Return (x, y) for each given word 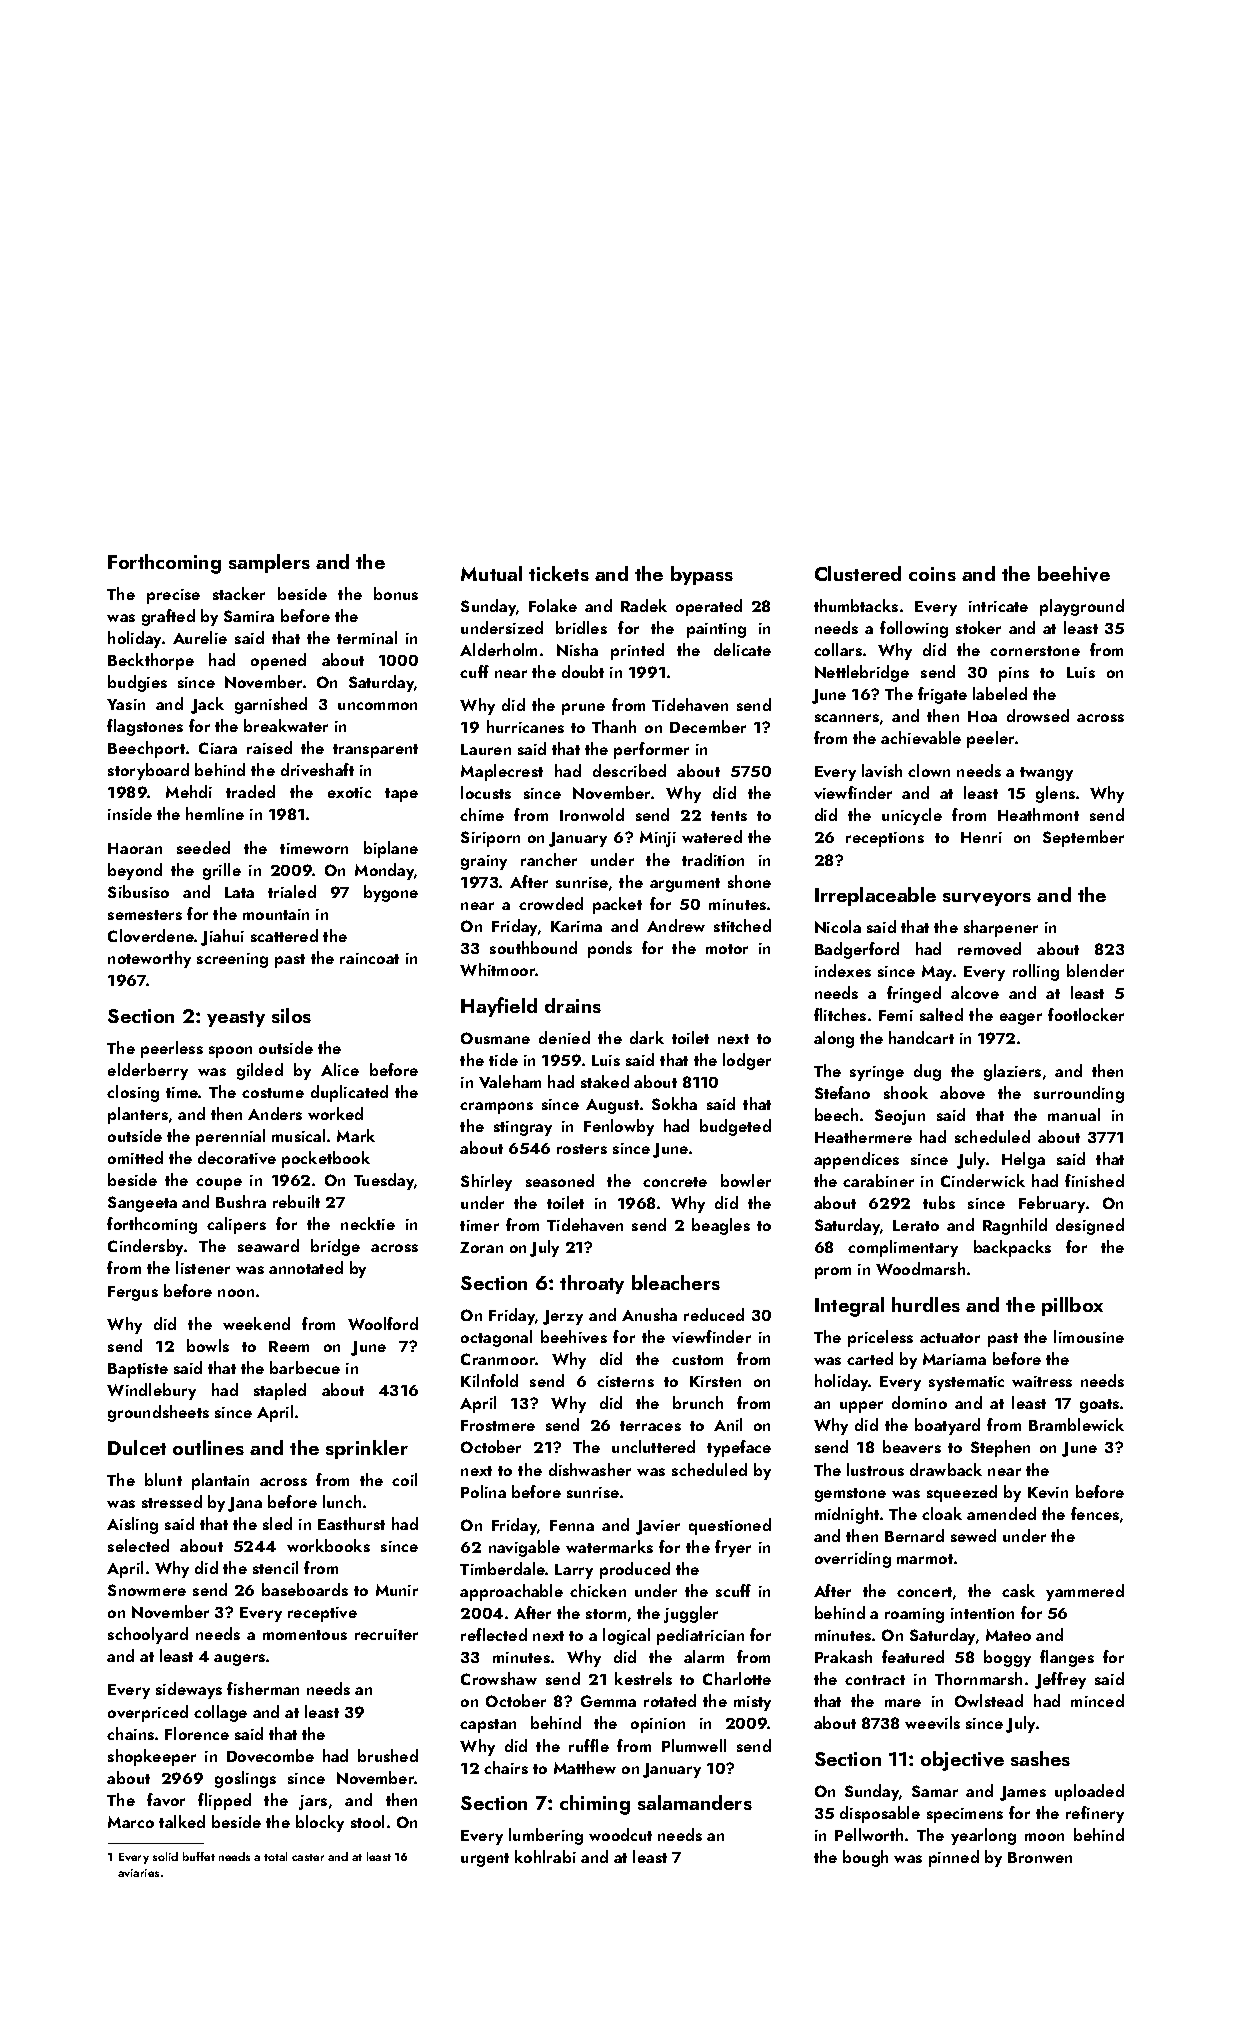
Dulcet (137, 1447)
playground (1082, 607)
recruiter (386, 1634)
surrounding (1079, 1094)
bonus (396, 593)
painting (716, 630)
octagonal (496, 1338)
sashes (1040, 1758)
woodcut (620, 1834)
